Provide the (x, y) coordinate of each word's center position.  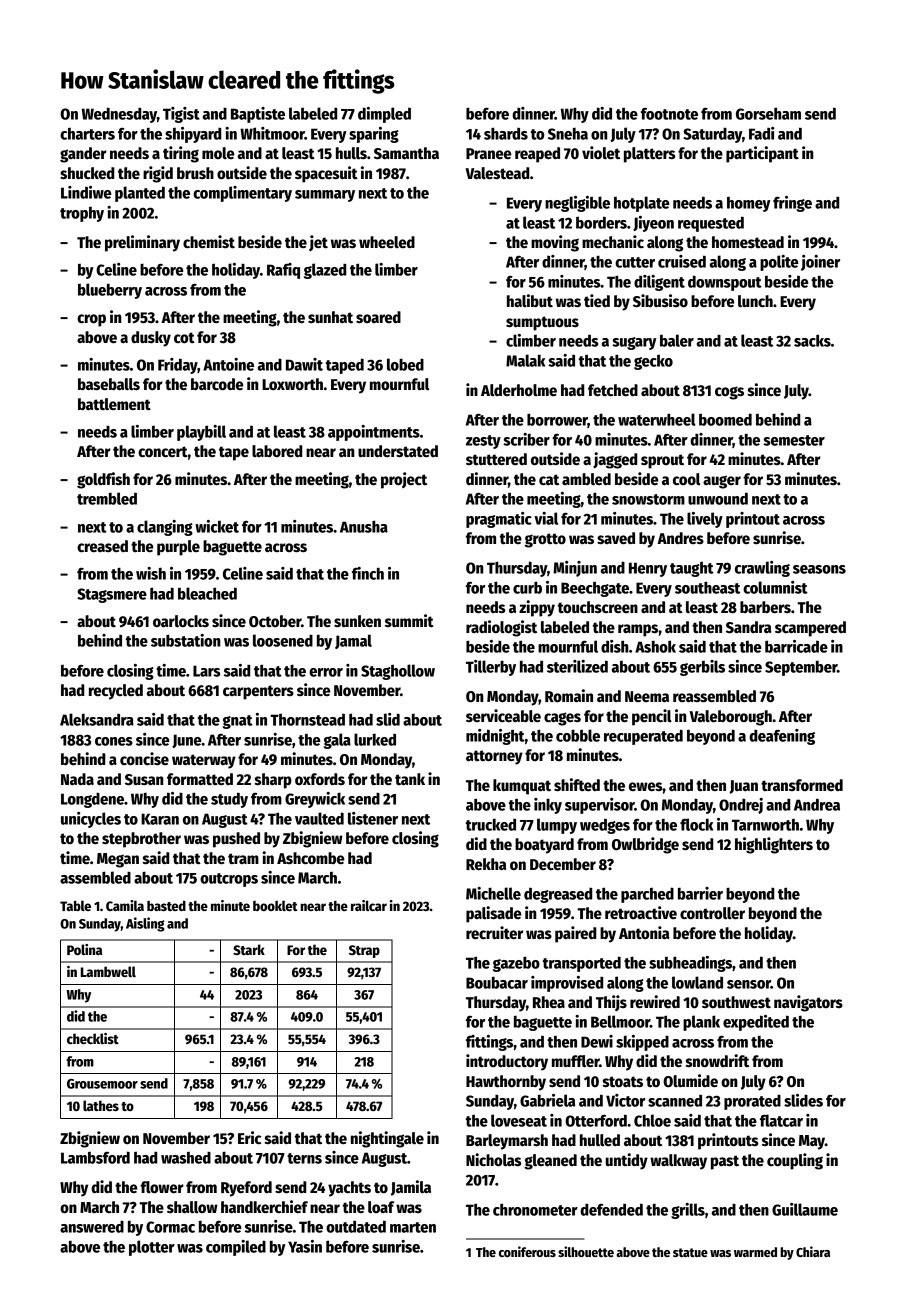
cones (114, 741)
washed (186, 1157)
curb (527, 587)
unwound (718, 498)
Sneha (568, 134)
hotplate (641, 204)
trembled (107, 498)
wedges (605, 826)
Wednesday (119, 115)
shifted (577, 784)
